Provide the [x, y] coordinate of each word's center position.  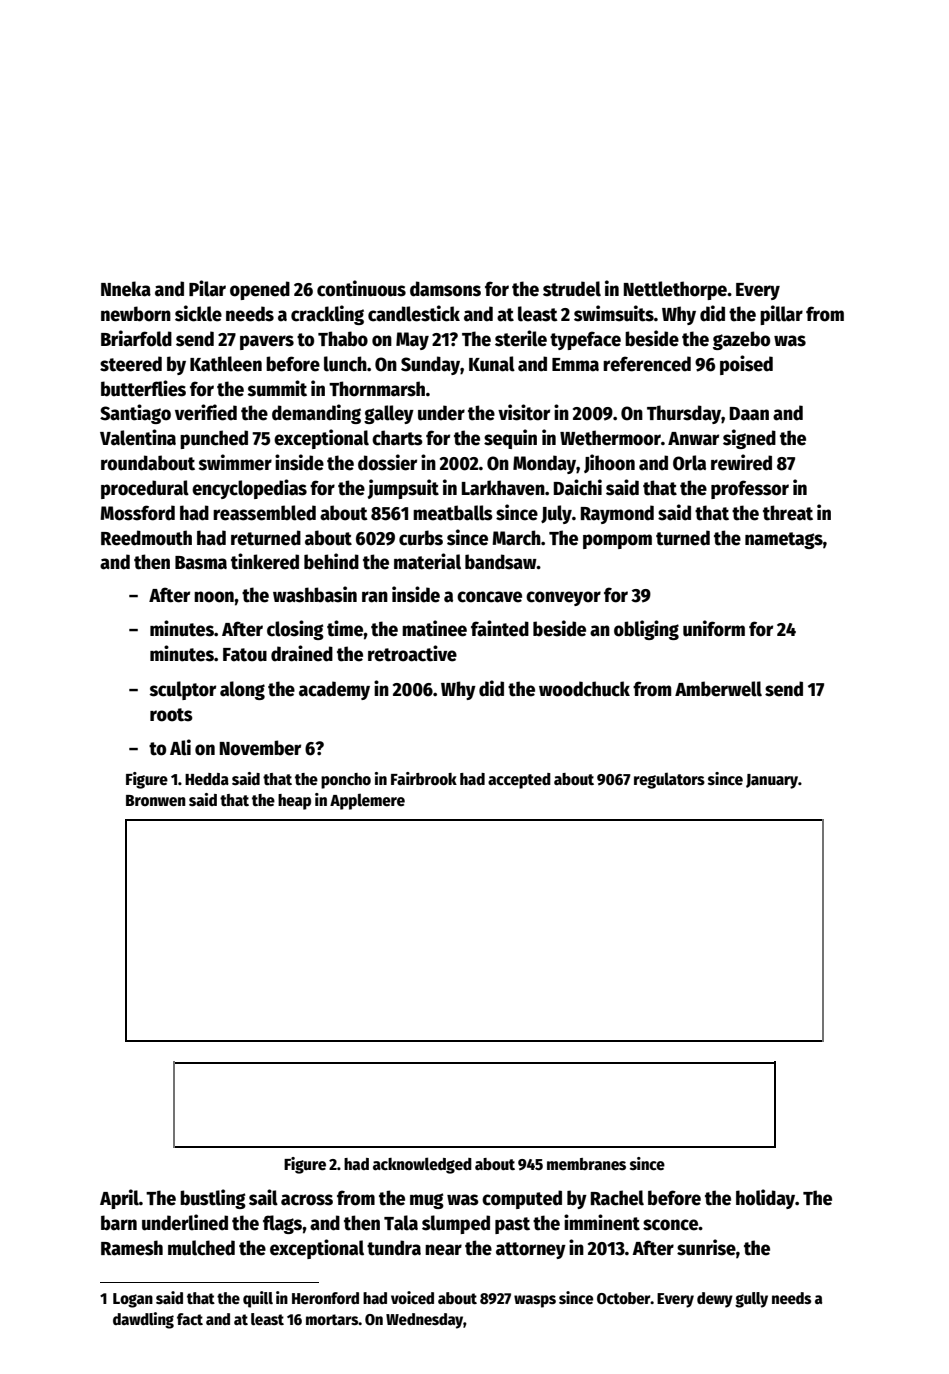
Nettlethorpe [675, 290]
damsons [445, 289]
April [119, 1199]
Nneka [126, 289]
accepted [519, 781]
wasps [535, 1301]
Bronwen [156, 801]
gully [751, 1300]
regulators [669, 780]
